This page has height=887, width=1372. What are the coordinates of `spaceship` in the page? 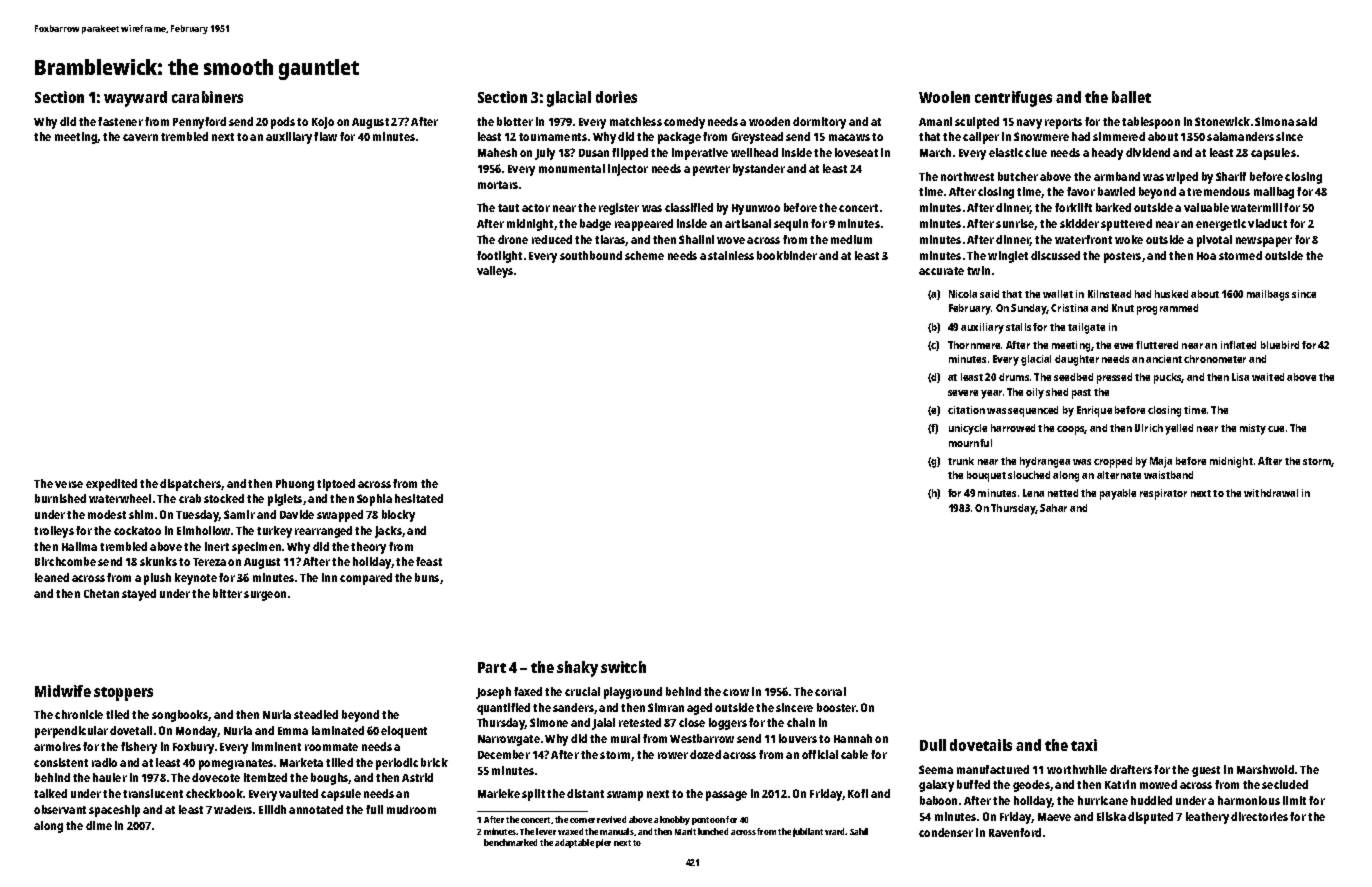 It's located at (114, 811).
